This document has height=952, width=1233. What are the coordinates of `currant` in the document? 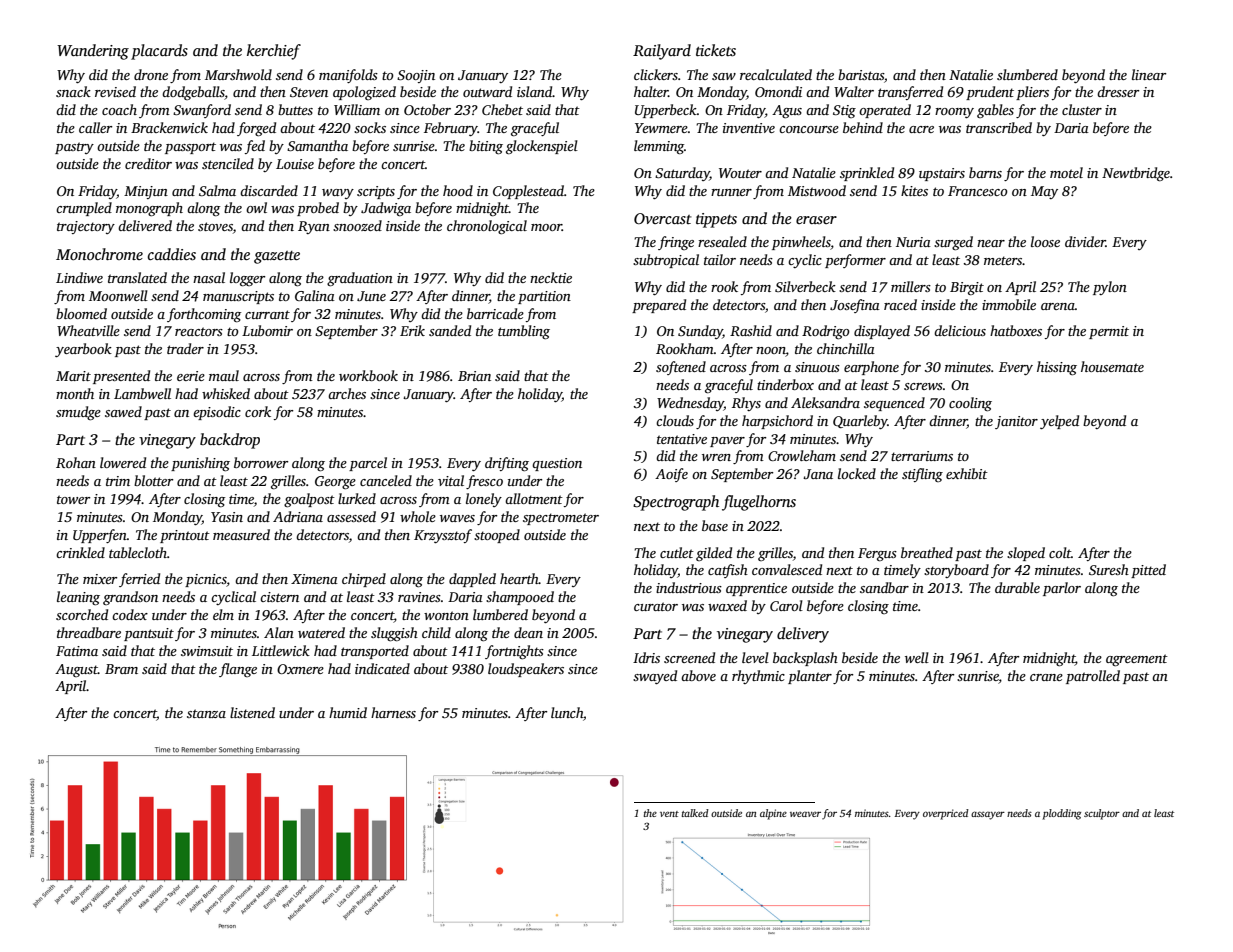 It's located at (267, 314).
